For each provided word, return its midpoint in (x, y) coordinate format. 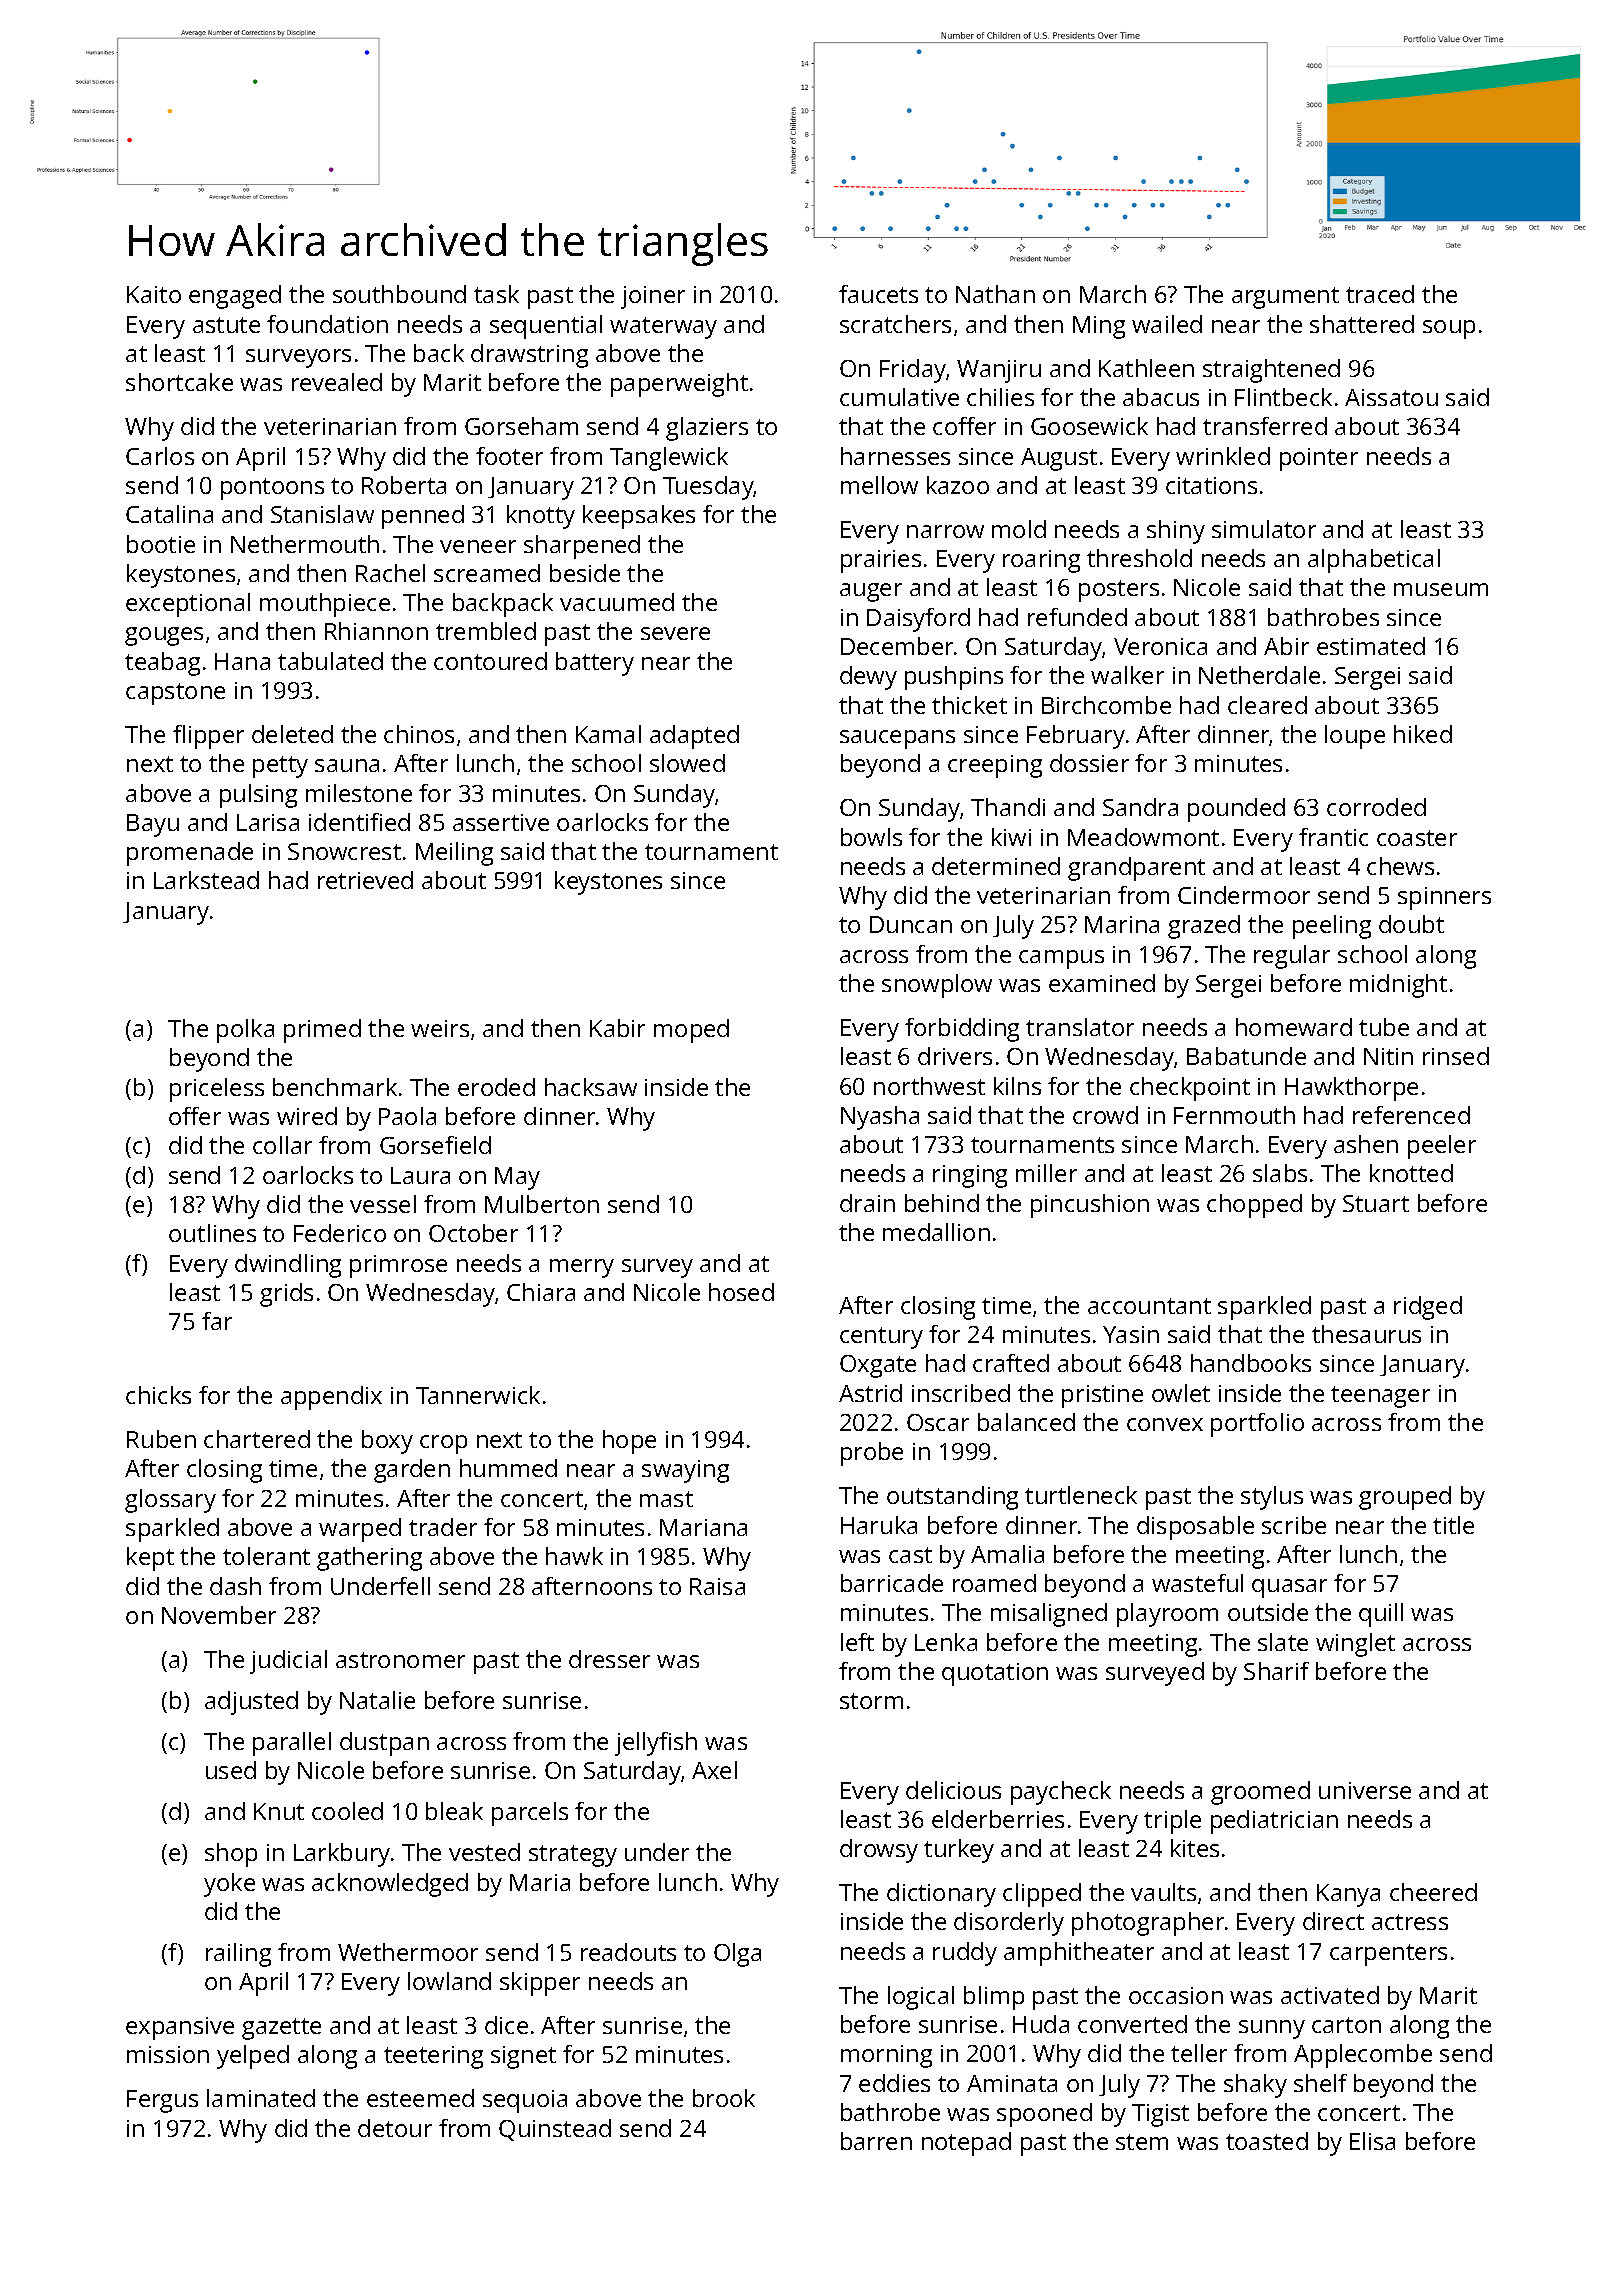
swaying (685, 1471)
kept (150, 1559)
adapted (694, 737)
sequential (546, 327)
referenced (1411, 1115)
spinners (1444, 898)
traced (1380, 294)
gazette (281, 2029)
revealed (337, 382)
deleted (292, 734)
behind (942, 1203)
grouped (1405, 1498)
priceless (217, 1090)
